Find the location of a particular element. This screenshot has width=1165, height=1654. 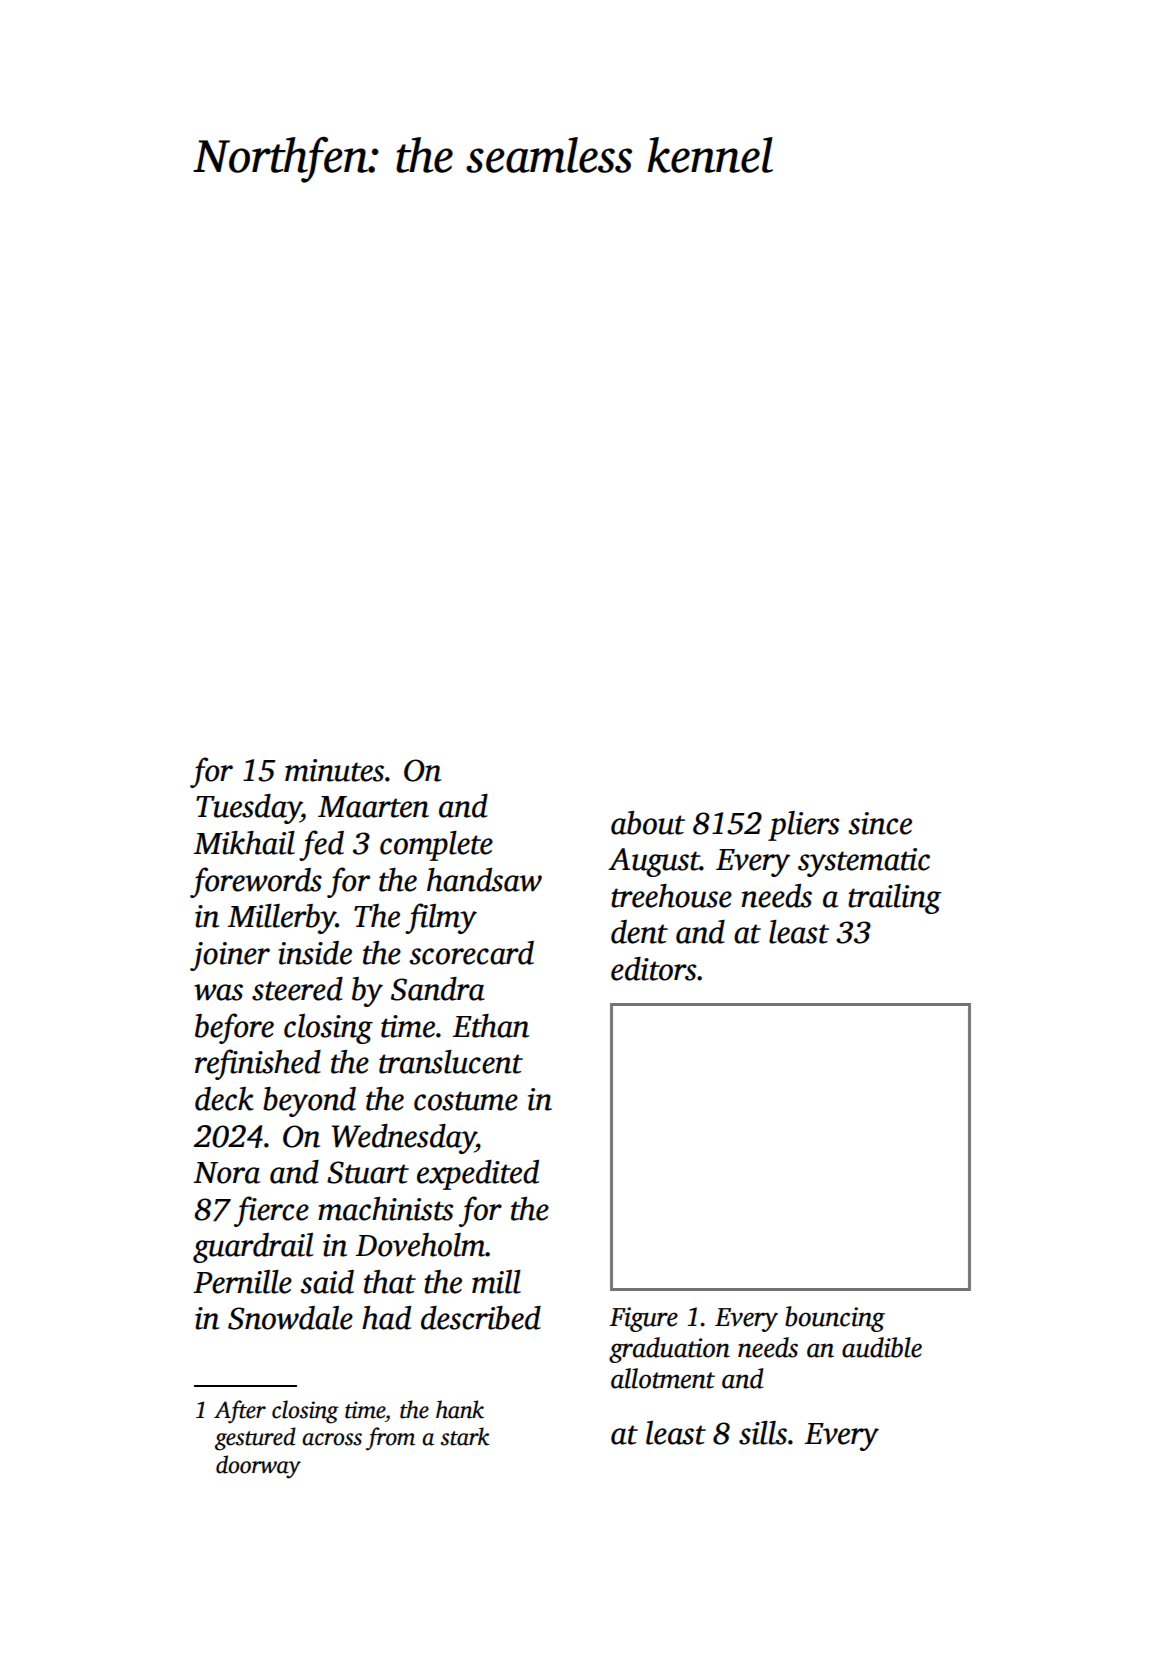

Nora is located at coordinates (227, 1173).
